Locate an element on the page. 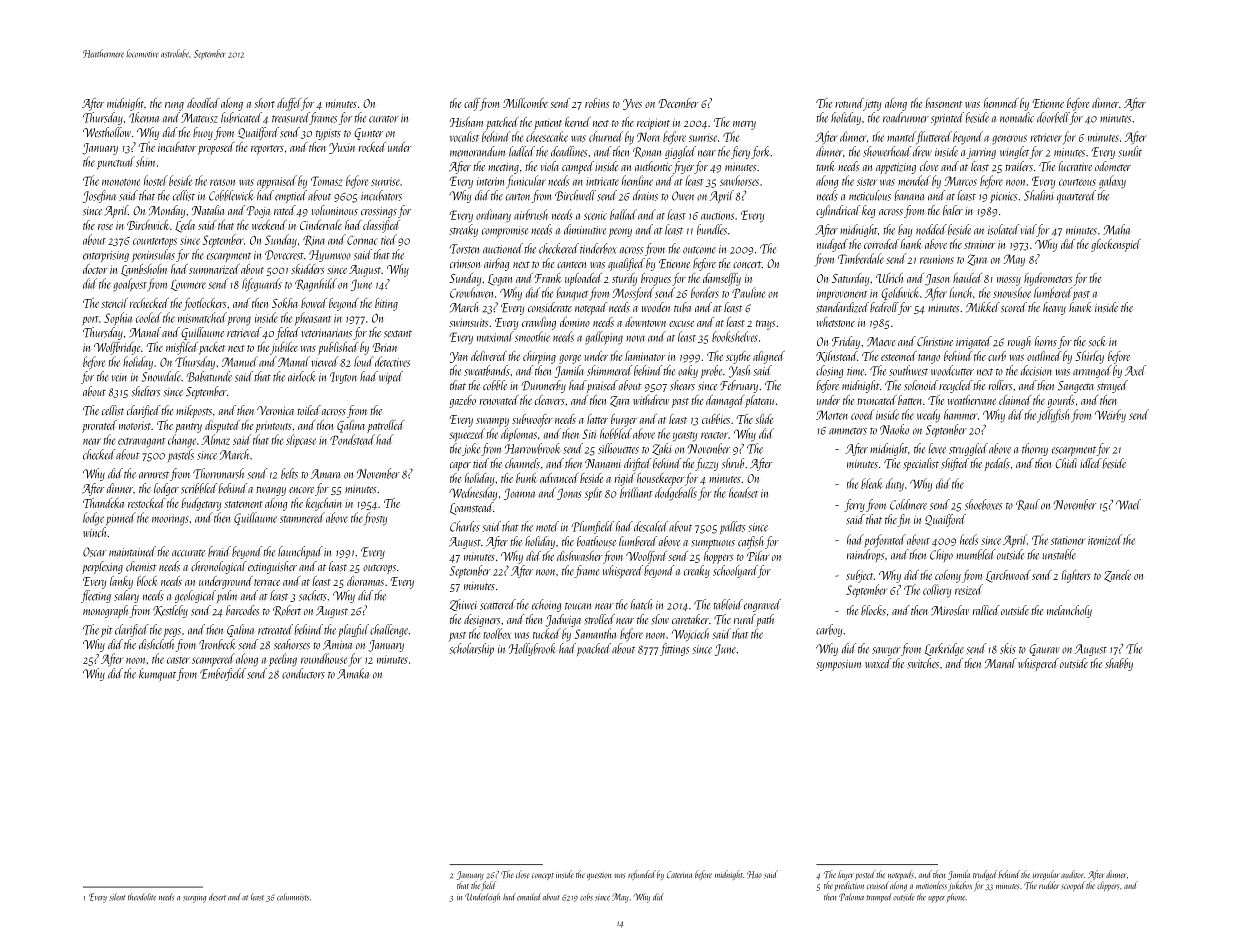 The image size is (1233, 952). footlockers is located at coordinates (204, 304).
